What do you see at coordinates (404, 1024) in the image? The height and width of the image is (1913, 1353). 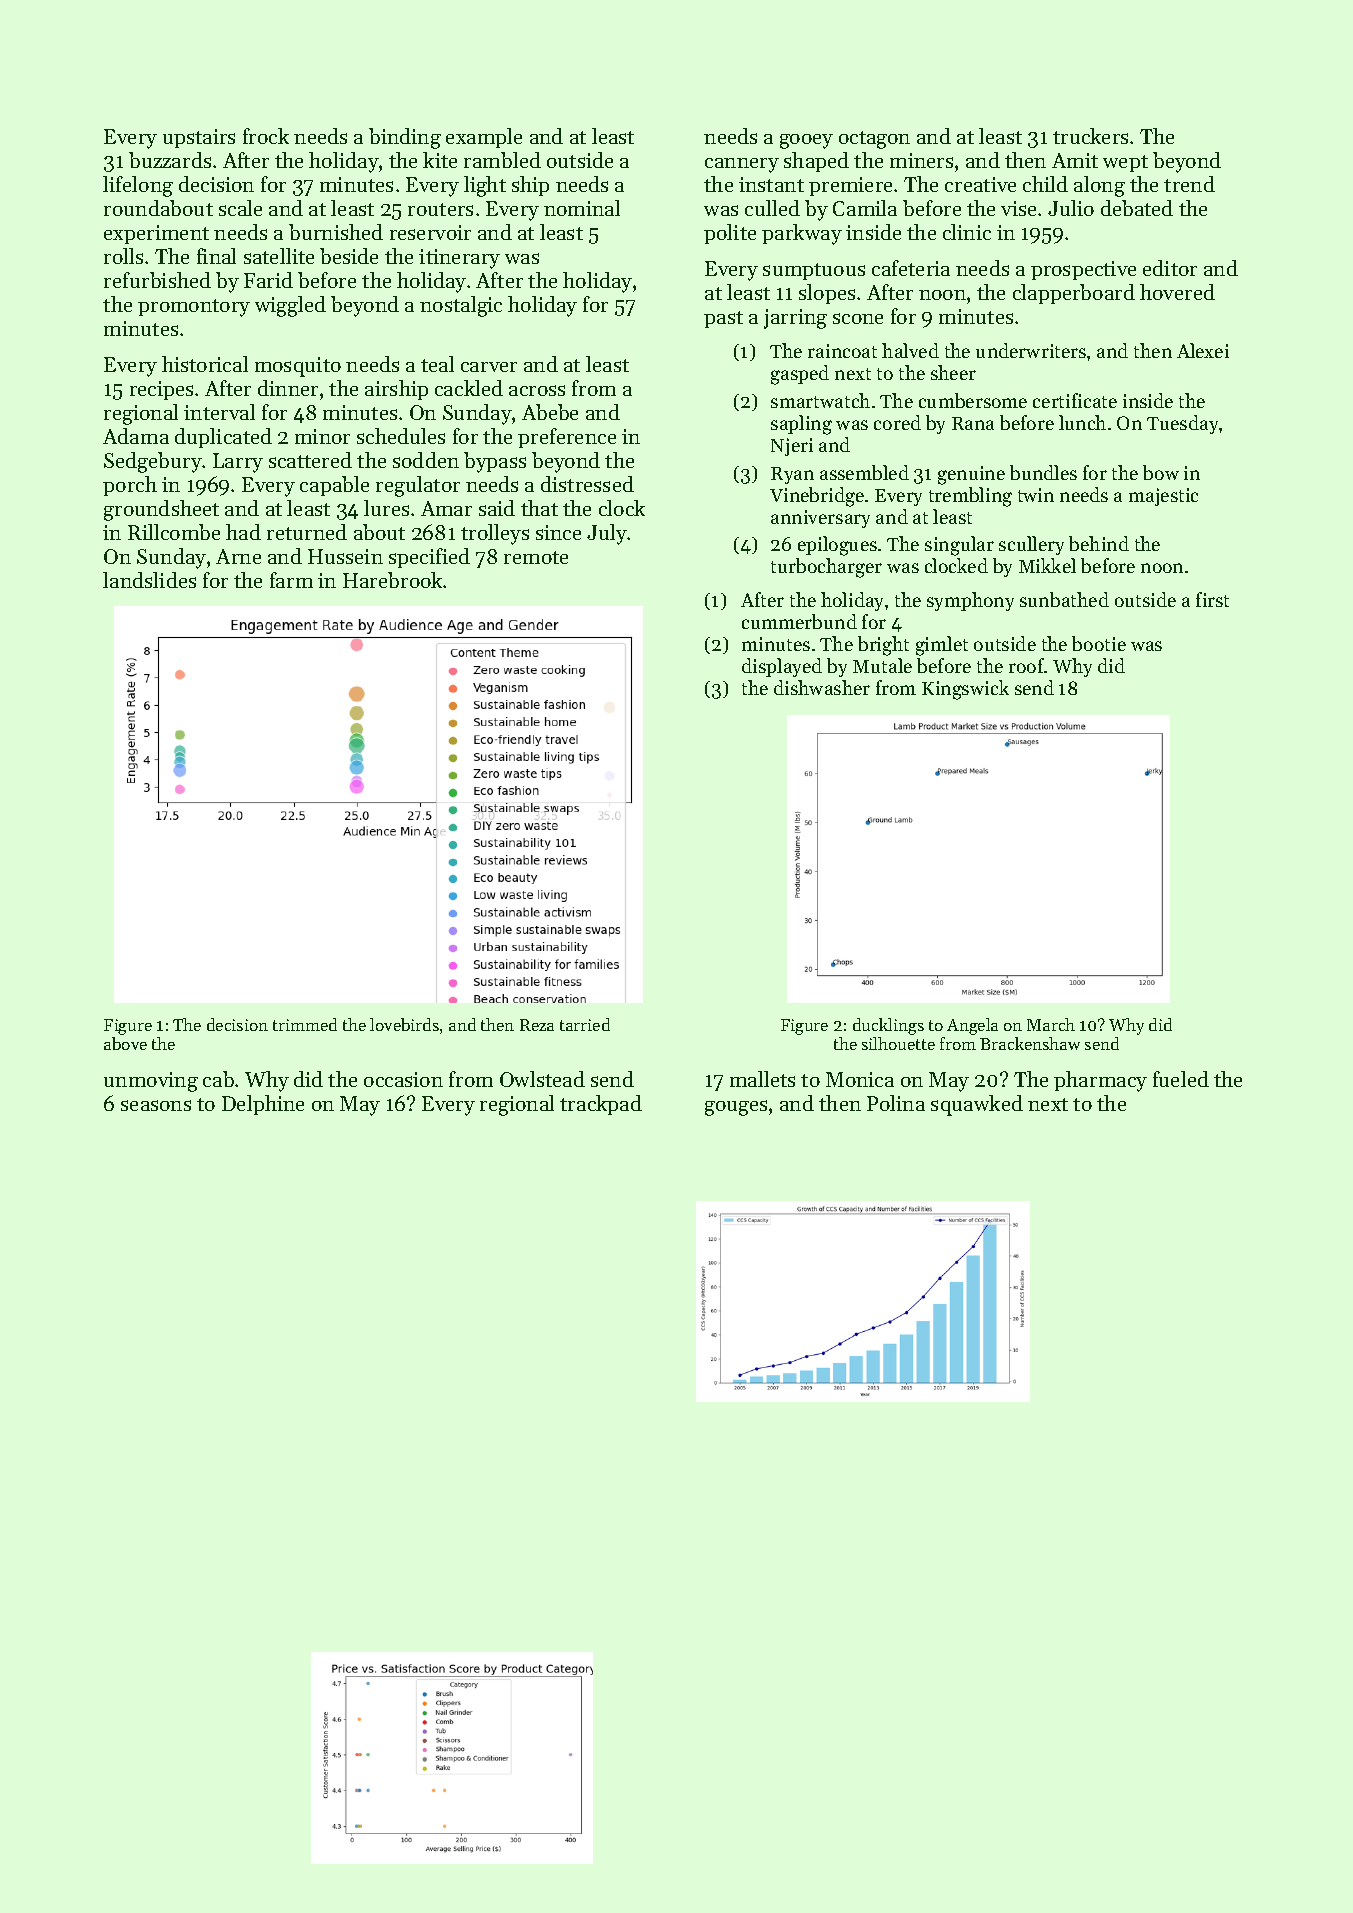 I see `lovebirds` at bounding box center [404, 1024].
